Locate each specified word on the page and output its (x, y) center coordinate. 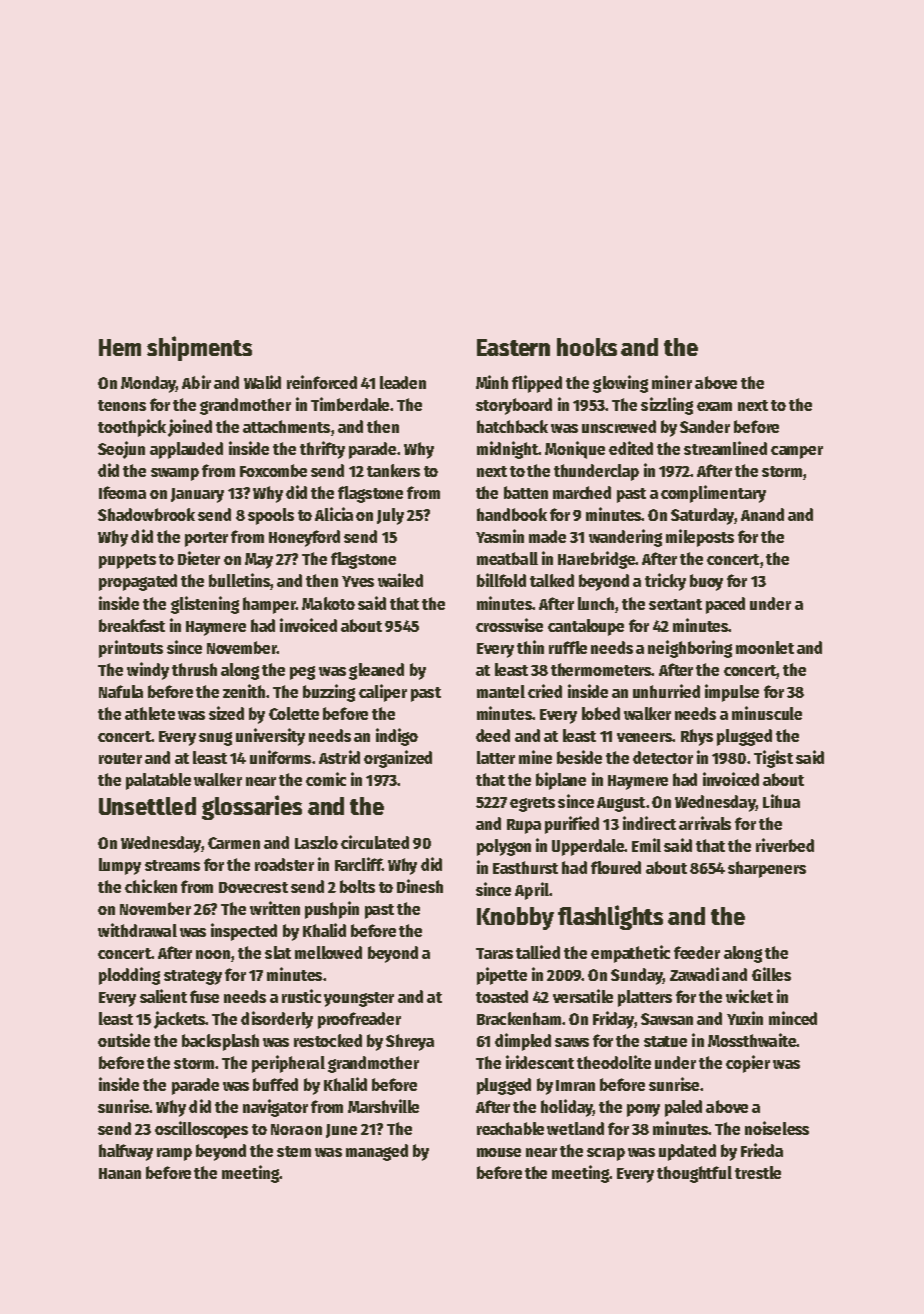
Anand (762, 514)
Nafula (121, 691)
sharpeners (767, 869)
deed (493, 735)
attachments (286, 426)
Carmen (234, 843)
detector (663, 757)
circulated (375, 842)
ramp (174, 1154)
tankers (393, 470)
